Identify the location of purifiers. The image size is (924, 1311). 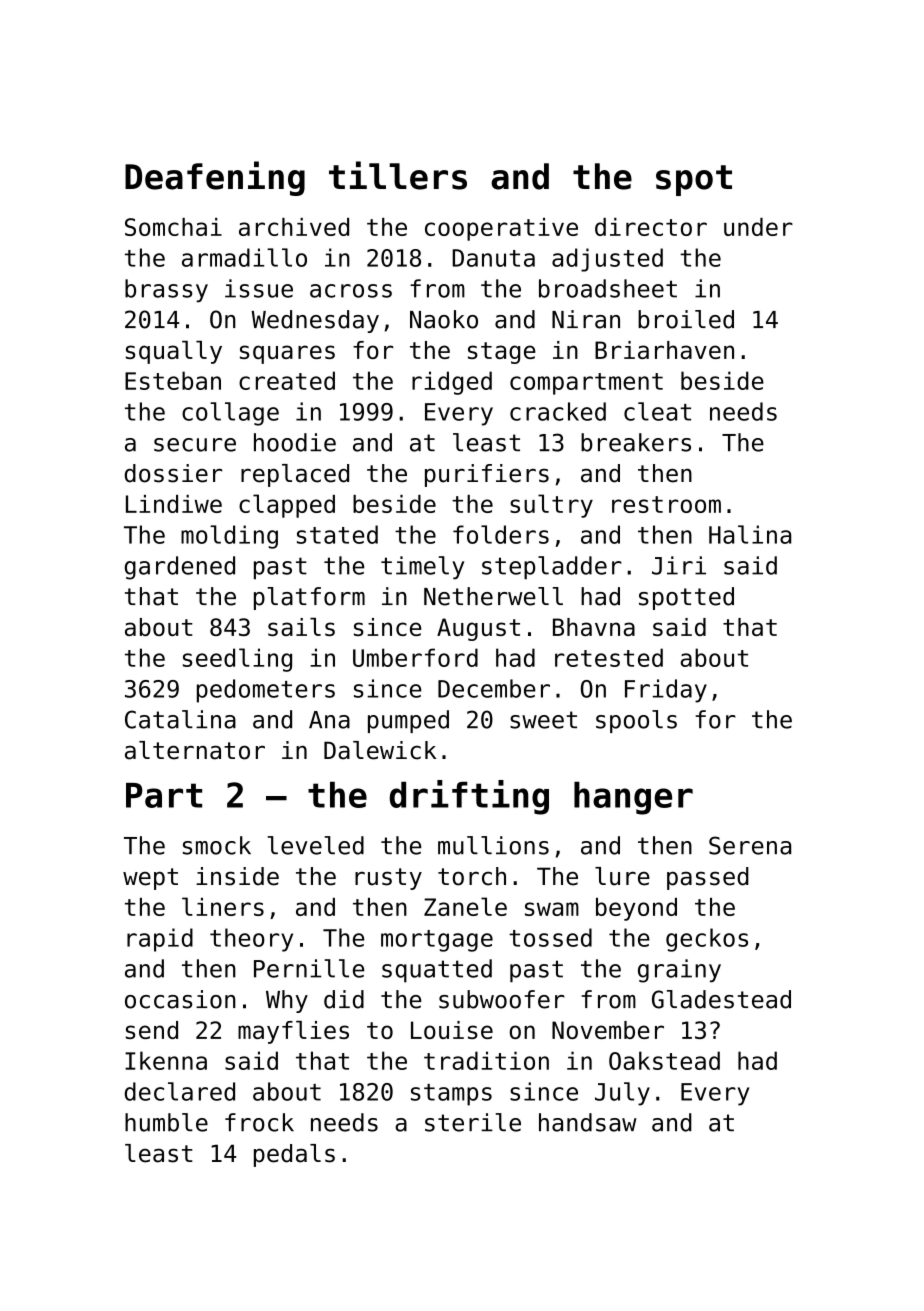
(487, 475).
